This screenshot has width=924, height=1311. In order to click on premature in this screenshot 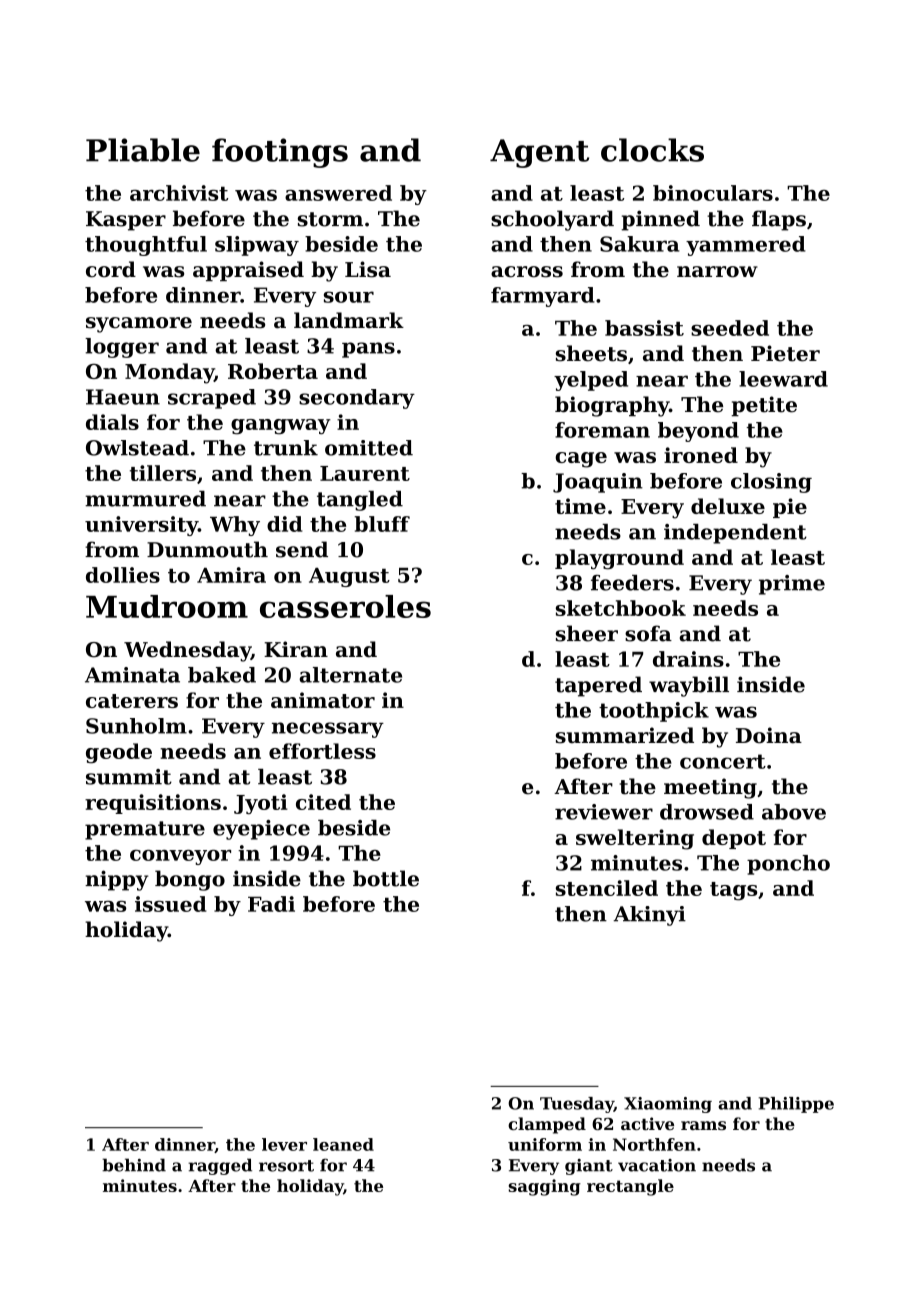, I will do `click(145, 830)`.
